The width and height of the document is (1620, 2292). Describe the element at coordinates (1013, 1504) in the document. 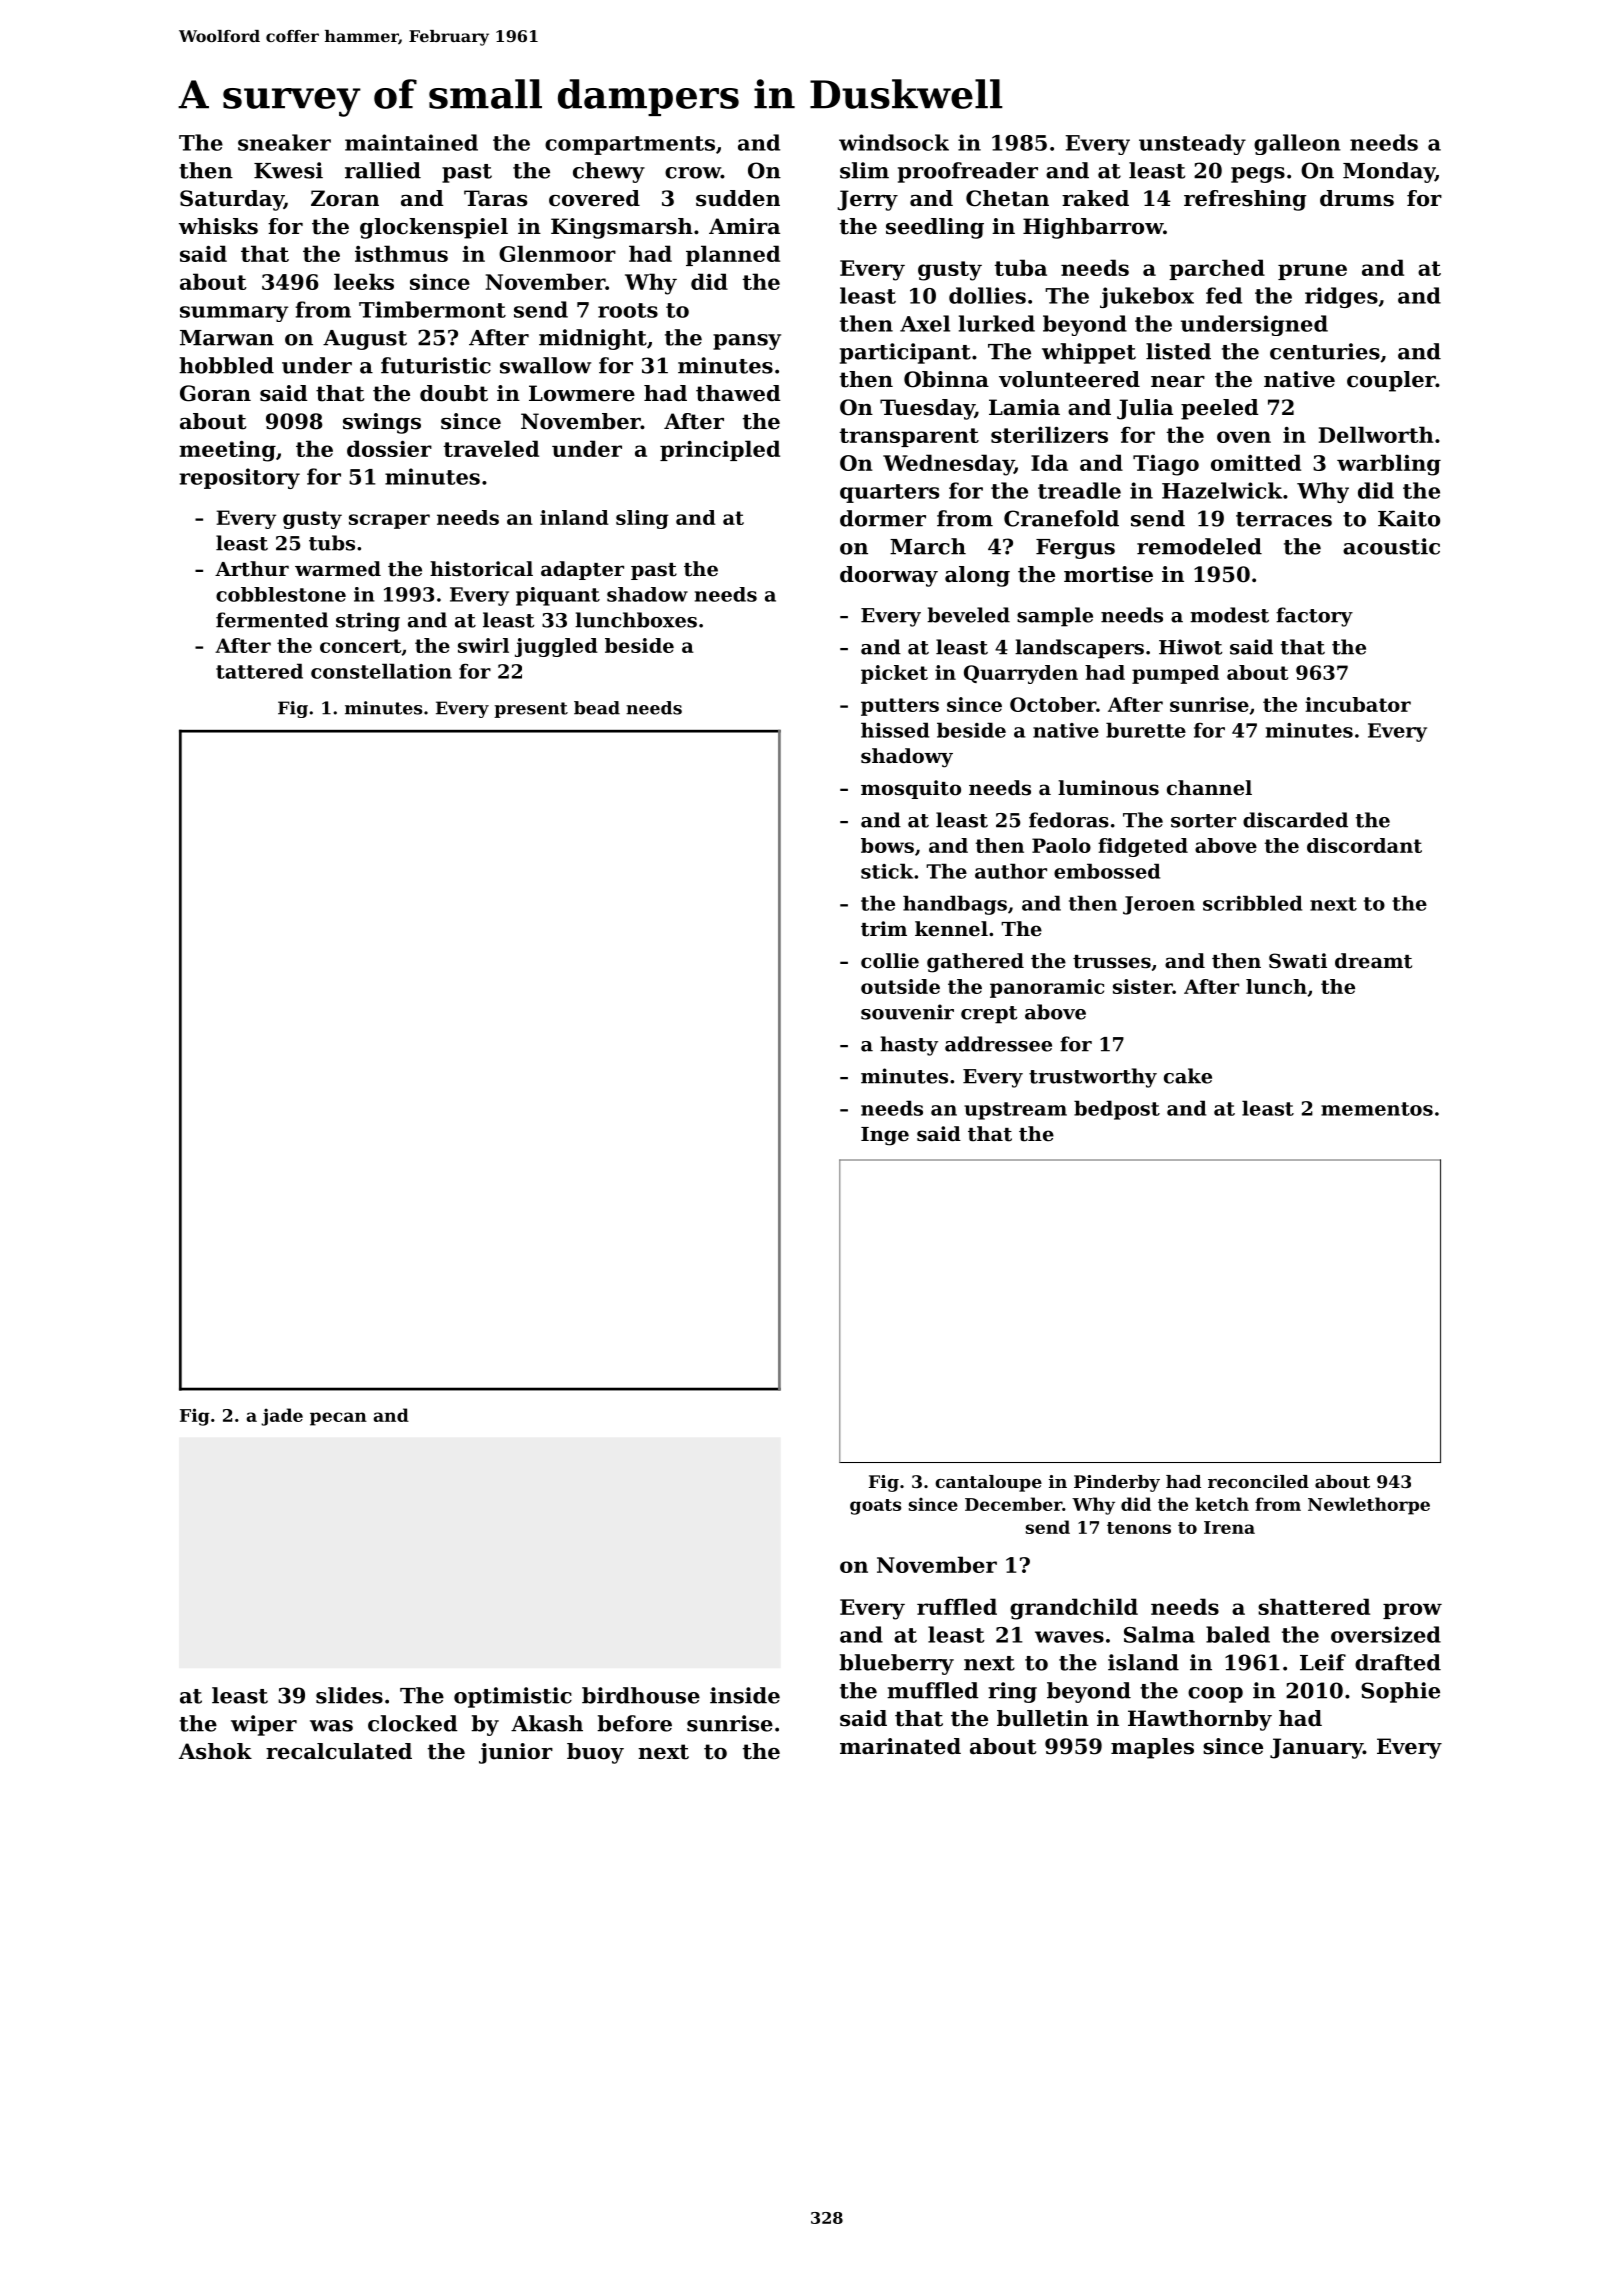

I see `December` at that location.
